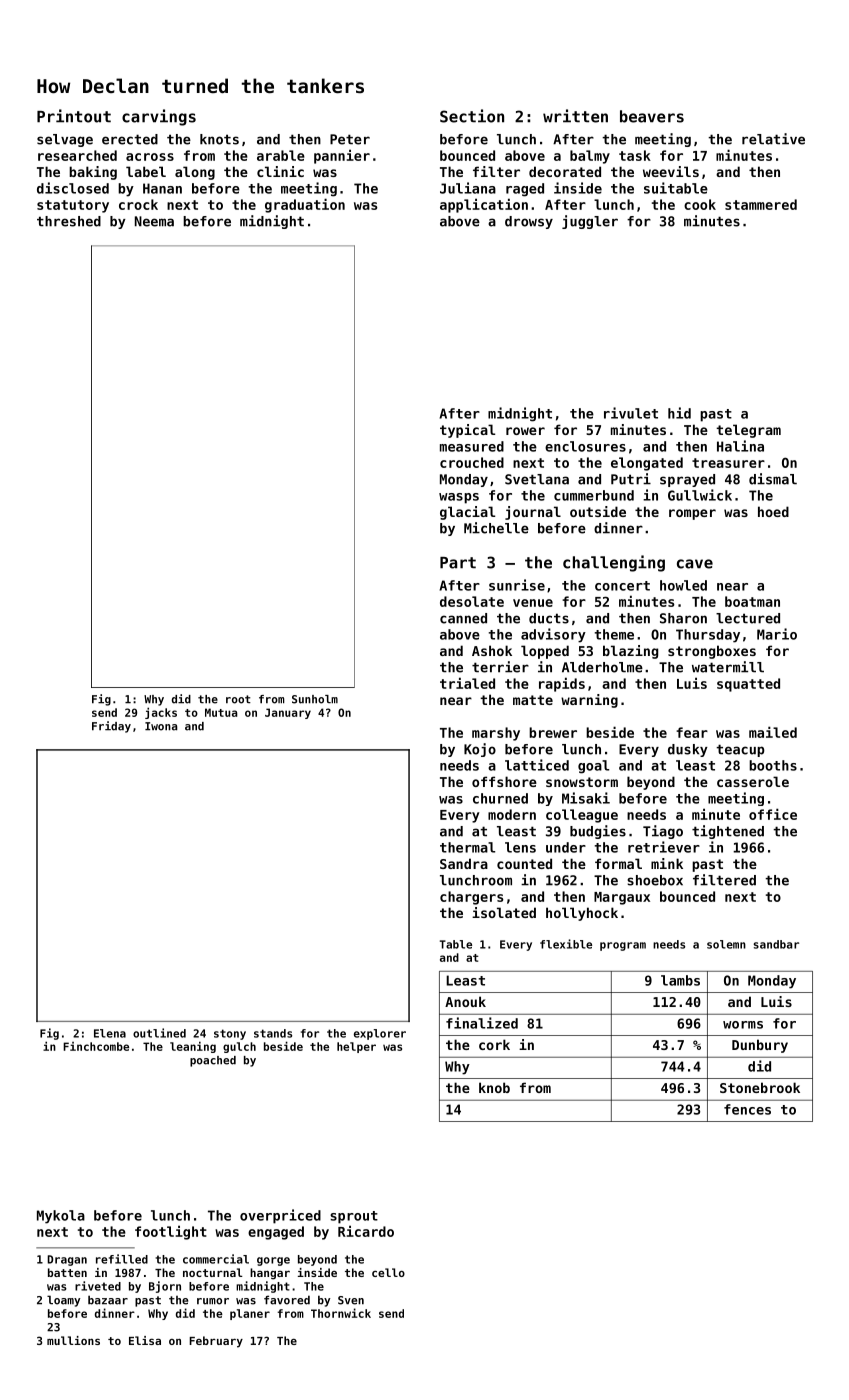 The height and width of the screenshot is (1400, 849). What do you see at coordinates (529, 222) in the screenshot?
I see `drowsy` at bounding box center [529, 222].
